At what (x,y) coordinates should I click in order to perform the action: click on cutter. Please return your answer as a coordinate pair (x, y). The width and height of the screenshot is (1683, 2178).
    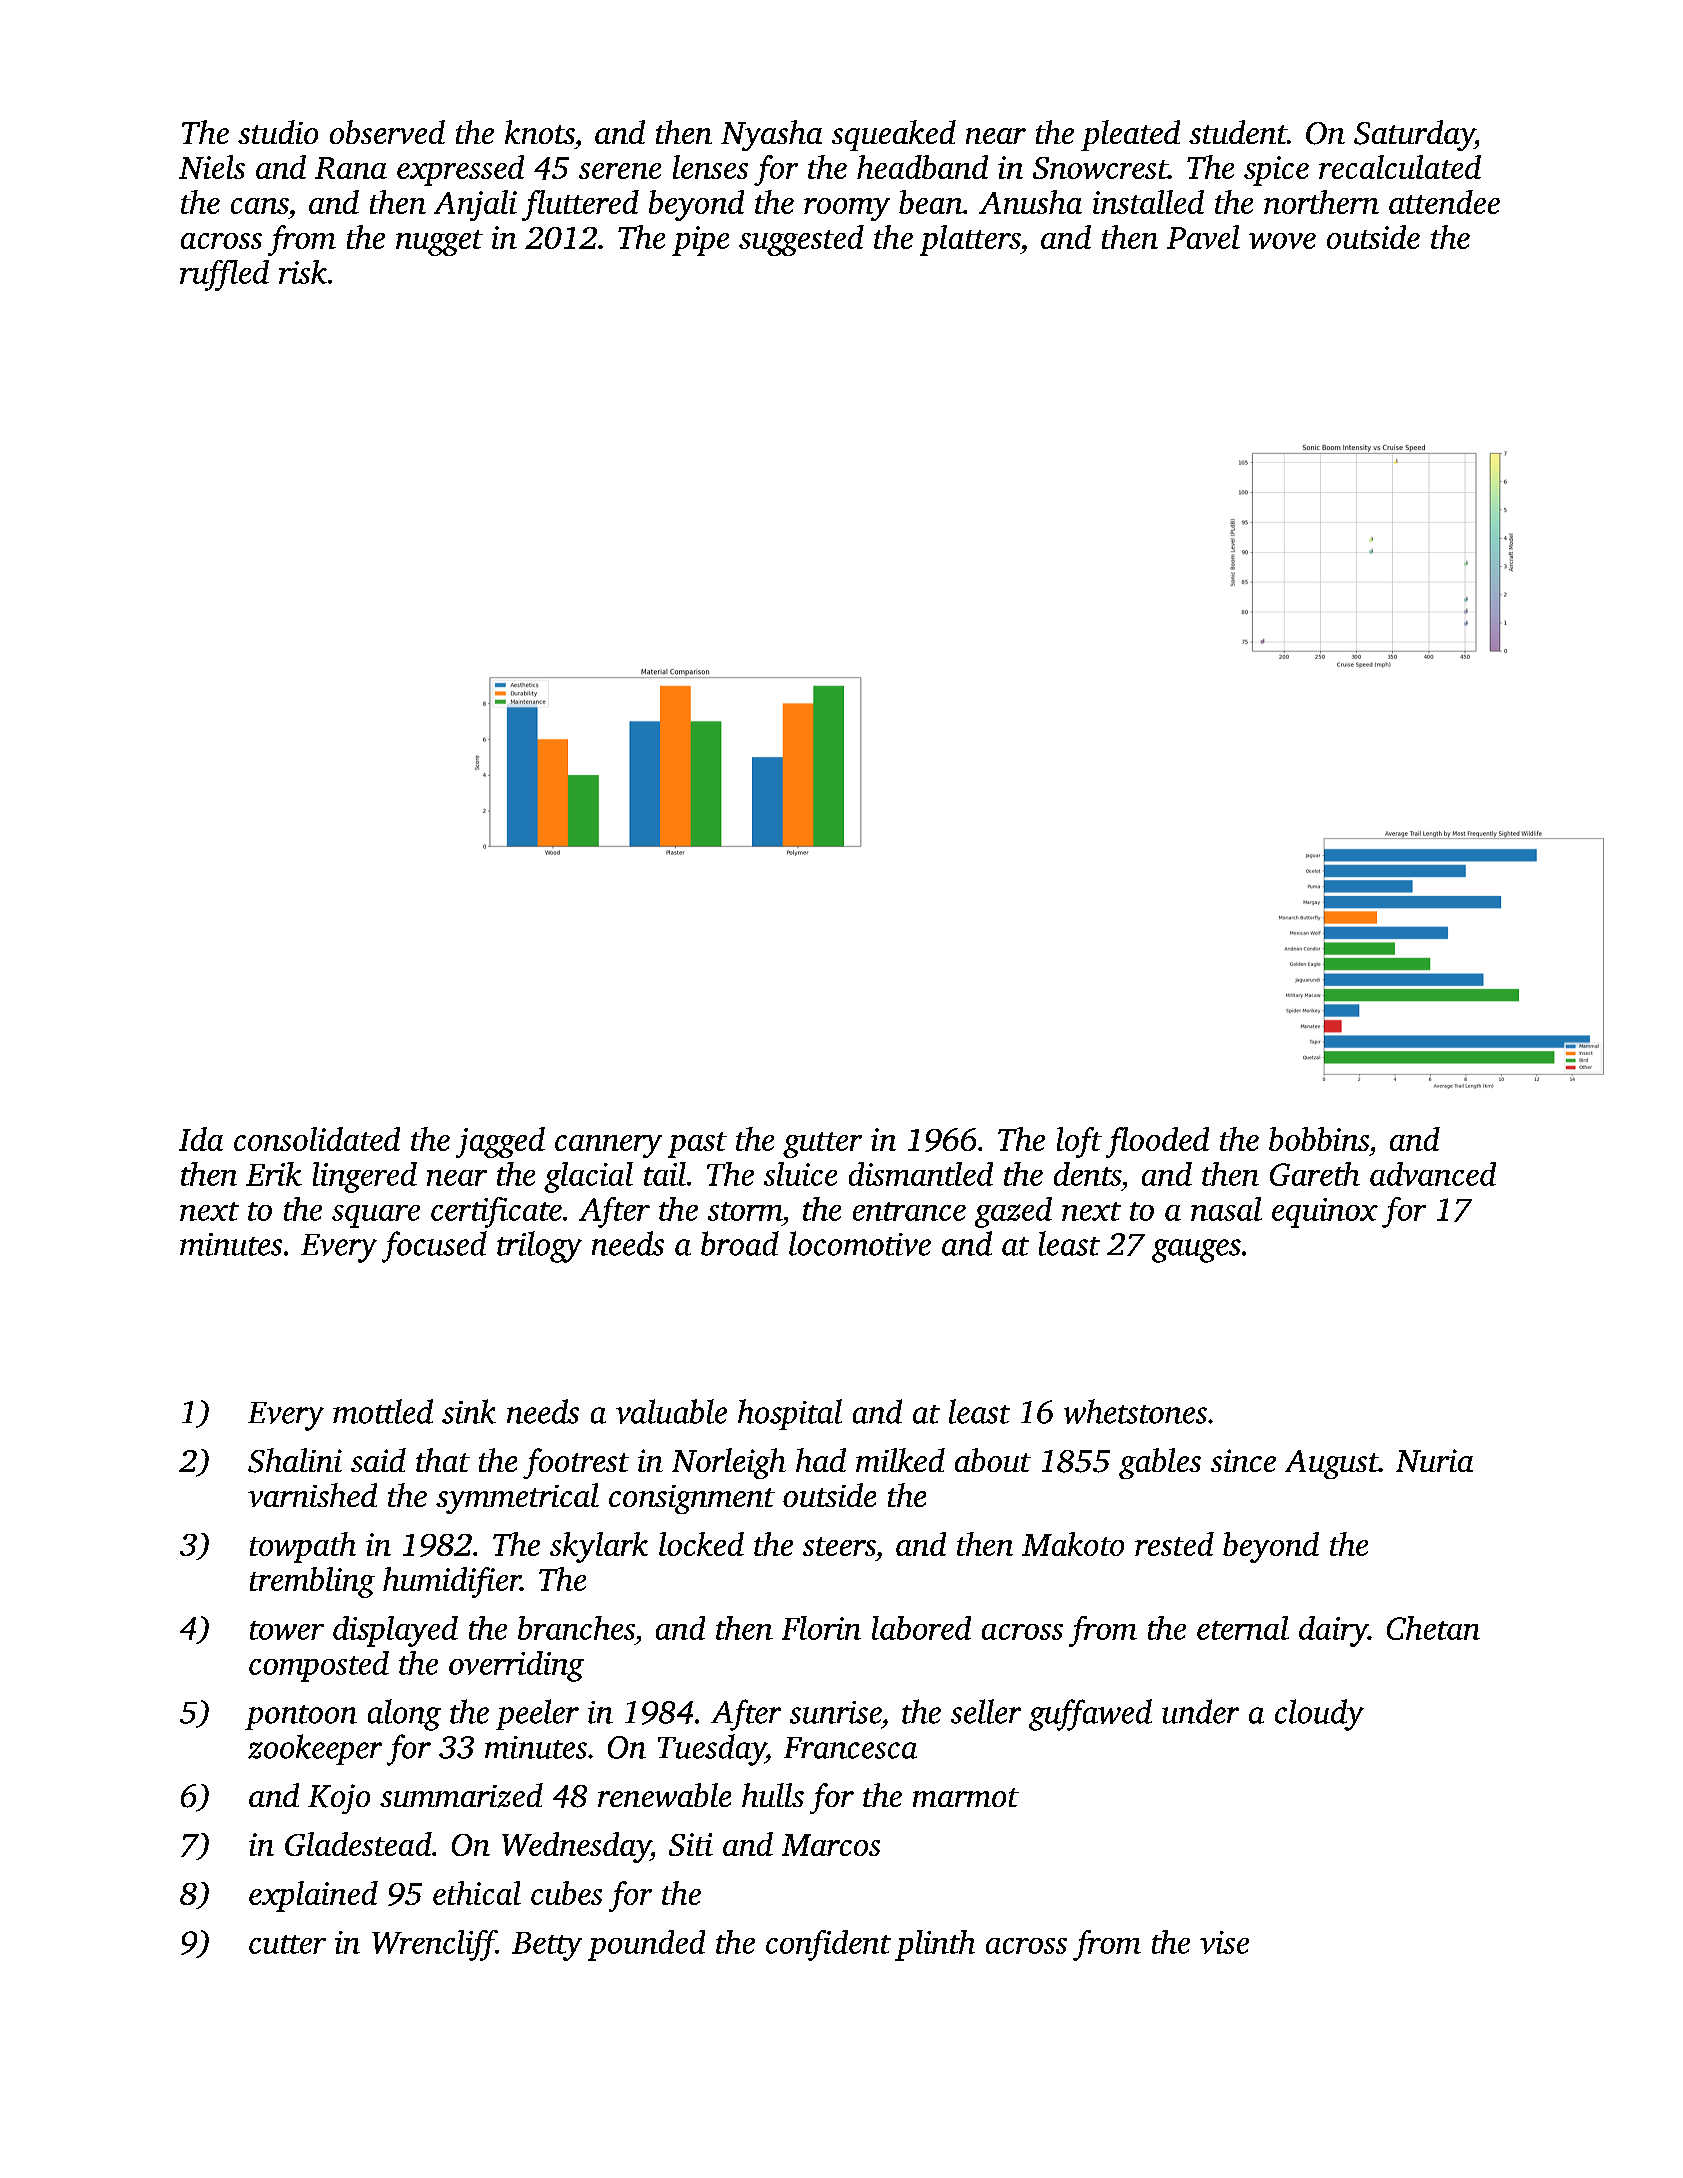
    Looking at the image, I should click on (287, 1944).
